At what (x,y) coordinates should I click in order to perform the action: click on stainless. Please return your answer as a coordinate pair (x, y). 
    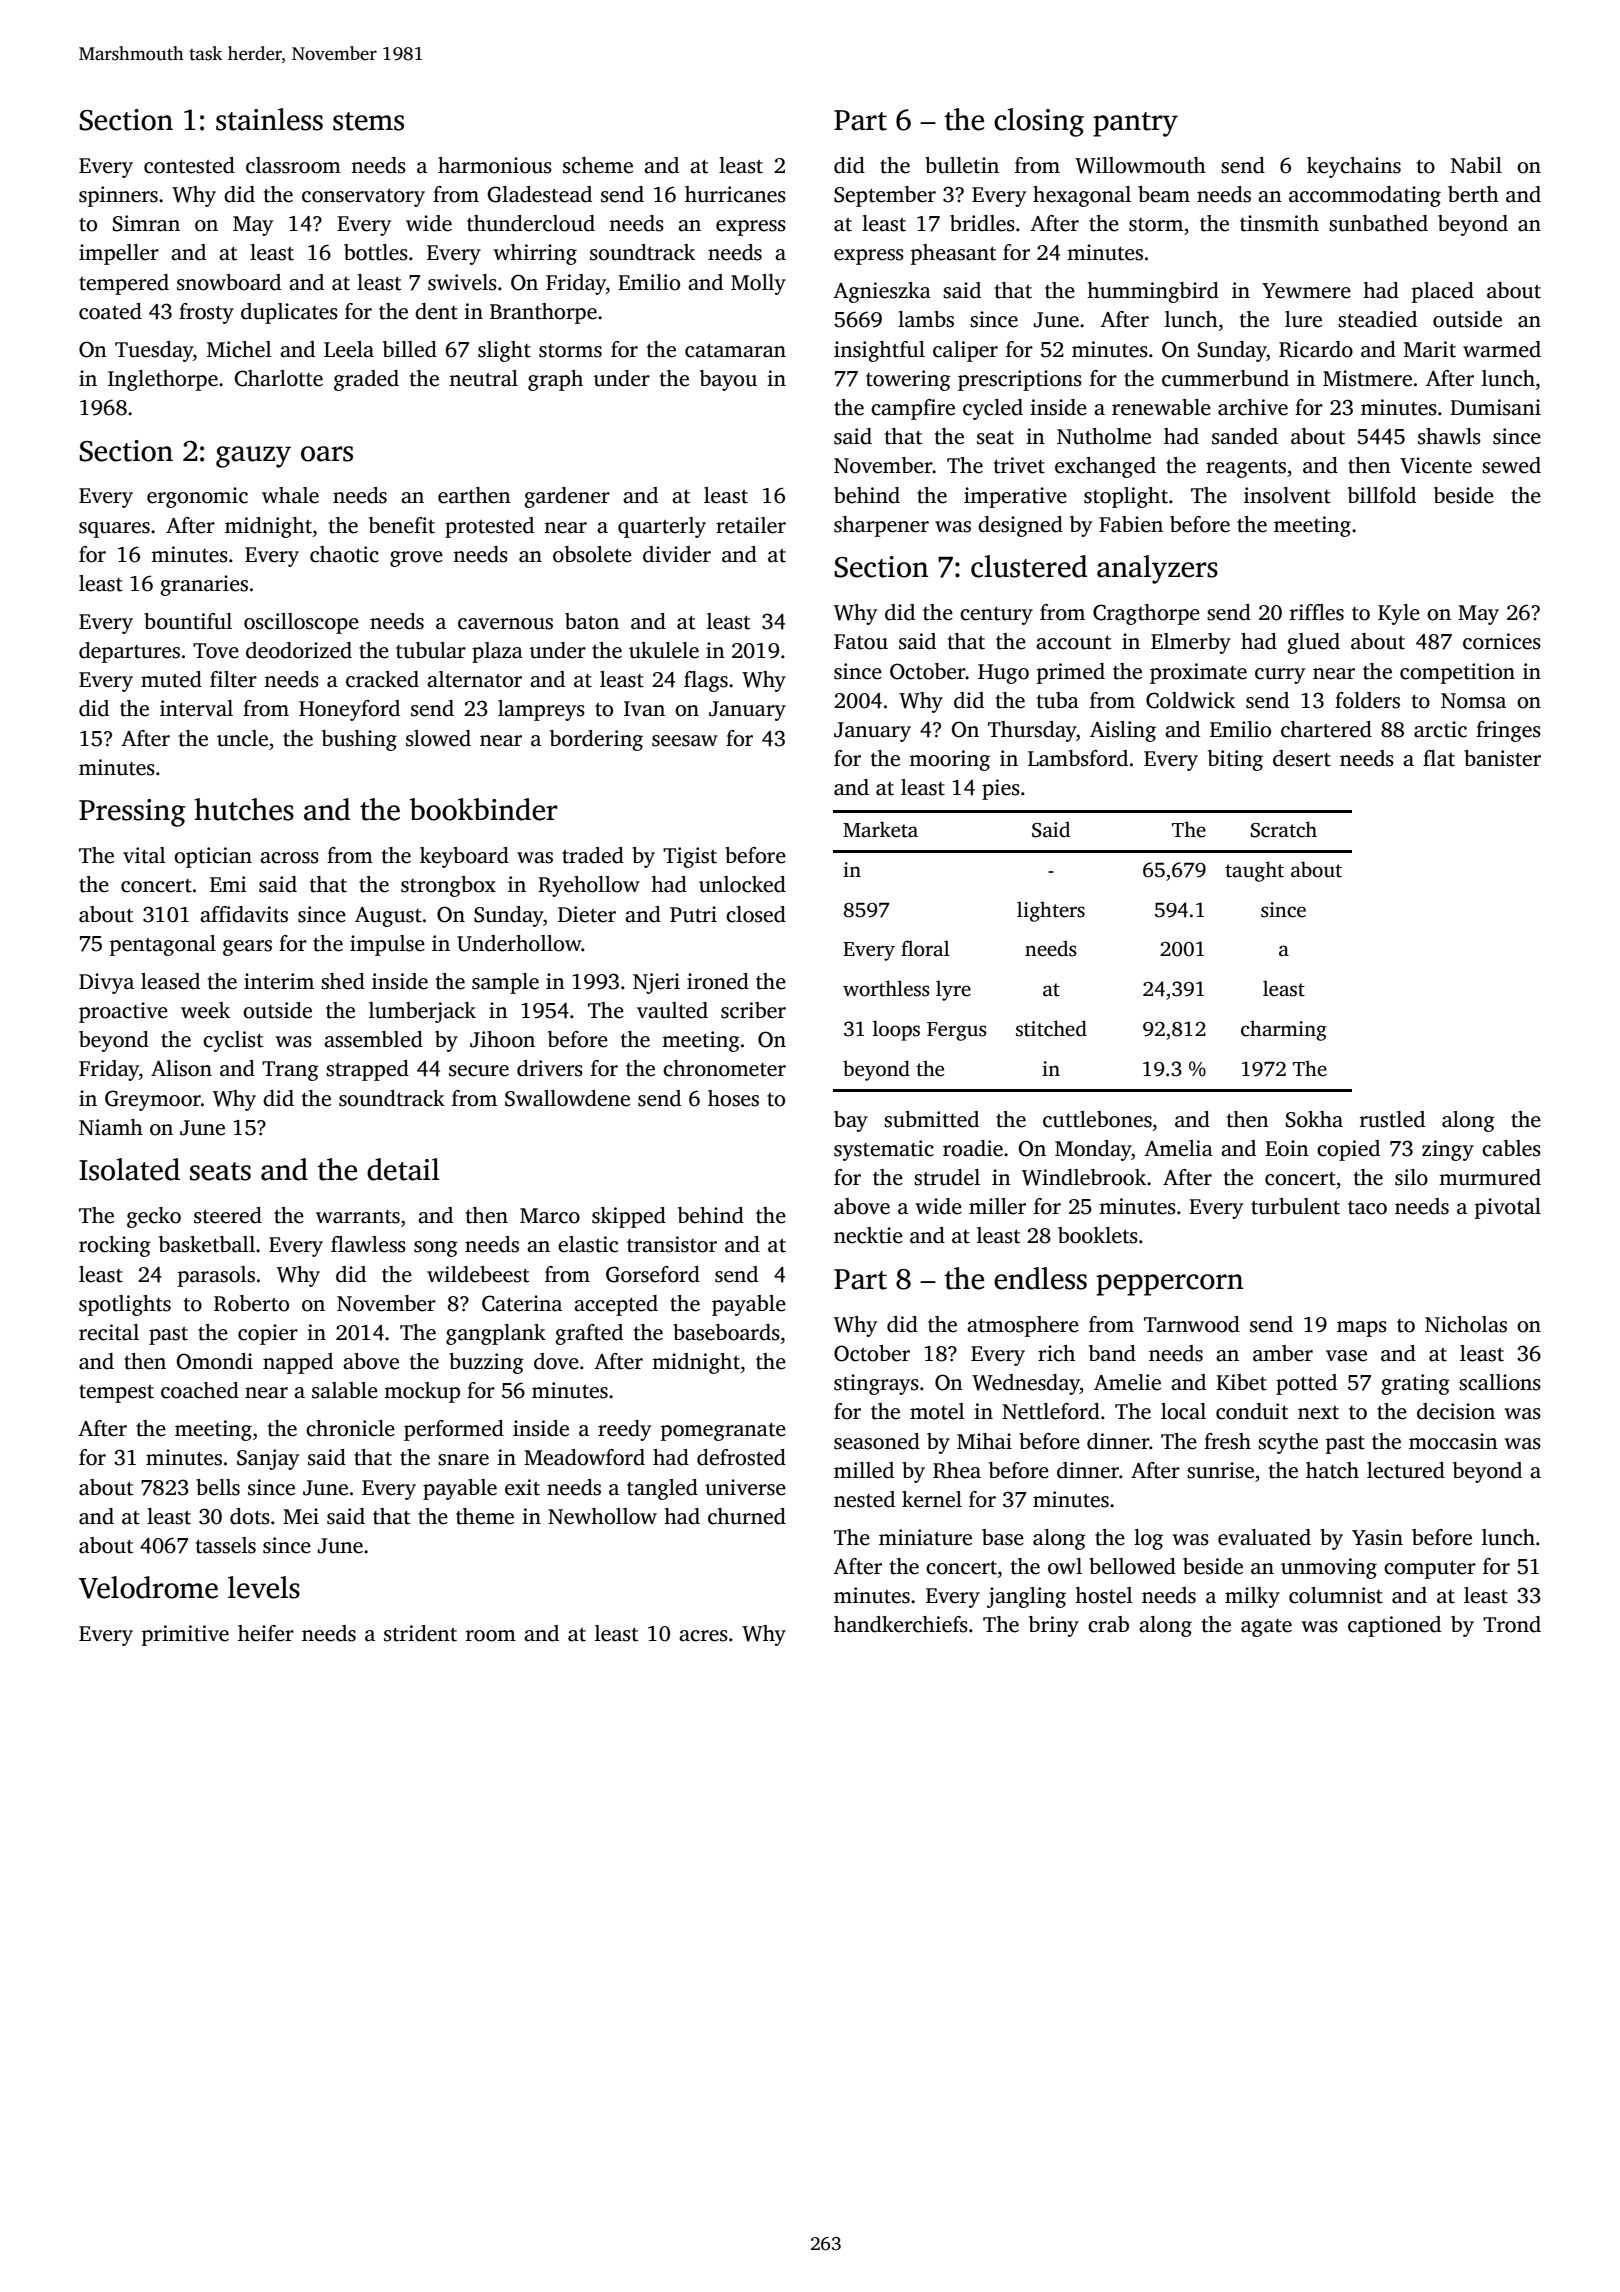
    Looking at the image, I should click on (269, 119).
